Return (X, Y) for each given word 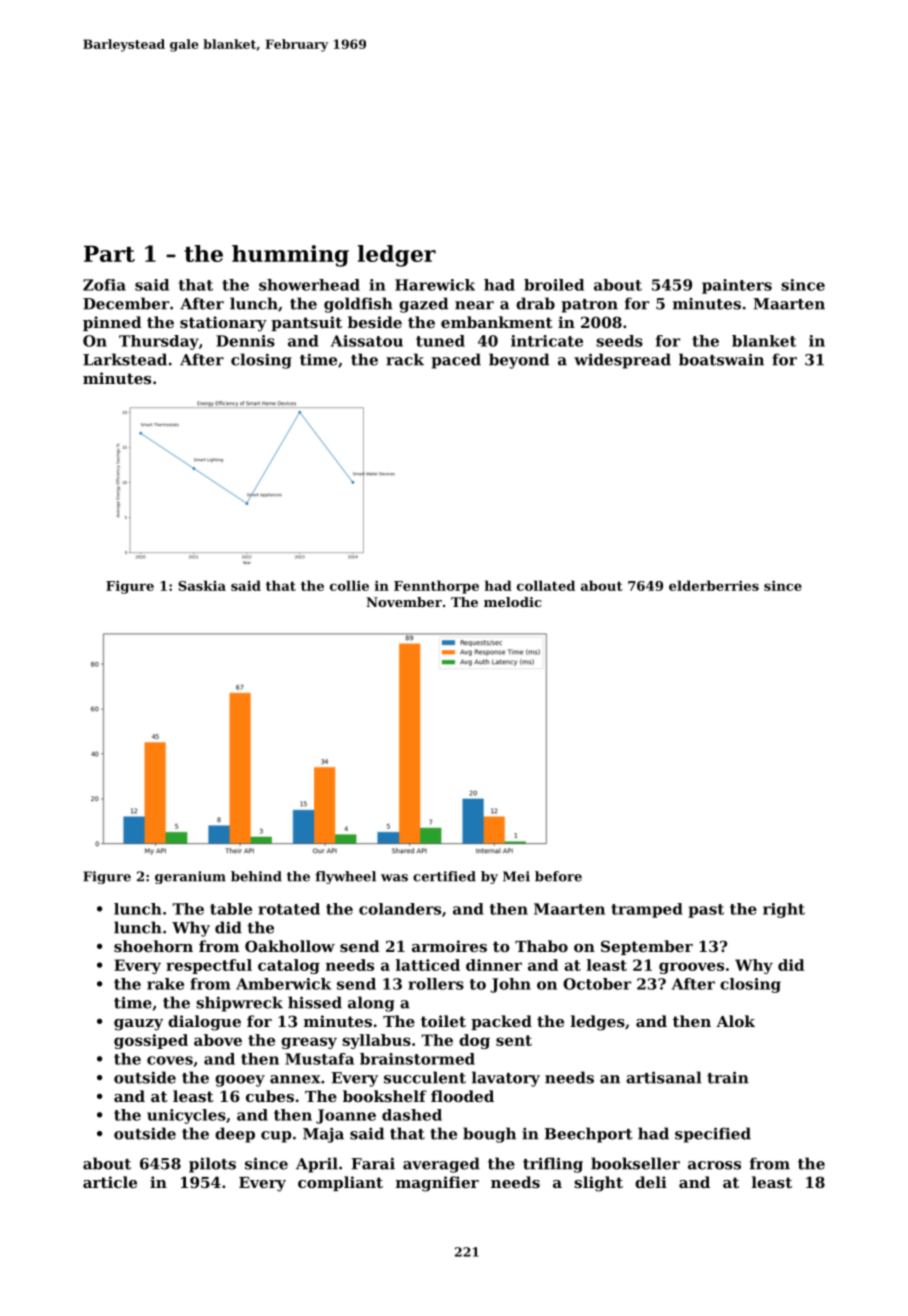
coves (170, 1060)
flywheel (346, 877)
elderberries (714, 585)
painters (737, 286)
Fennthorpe (436, 587)
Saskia (202, 585)
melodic (512, 602)
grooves (691, 968)
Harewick (435, 285)
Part (109, 253)
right (784, 910)
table (231, 909)
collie (349, 585)
